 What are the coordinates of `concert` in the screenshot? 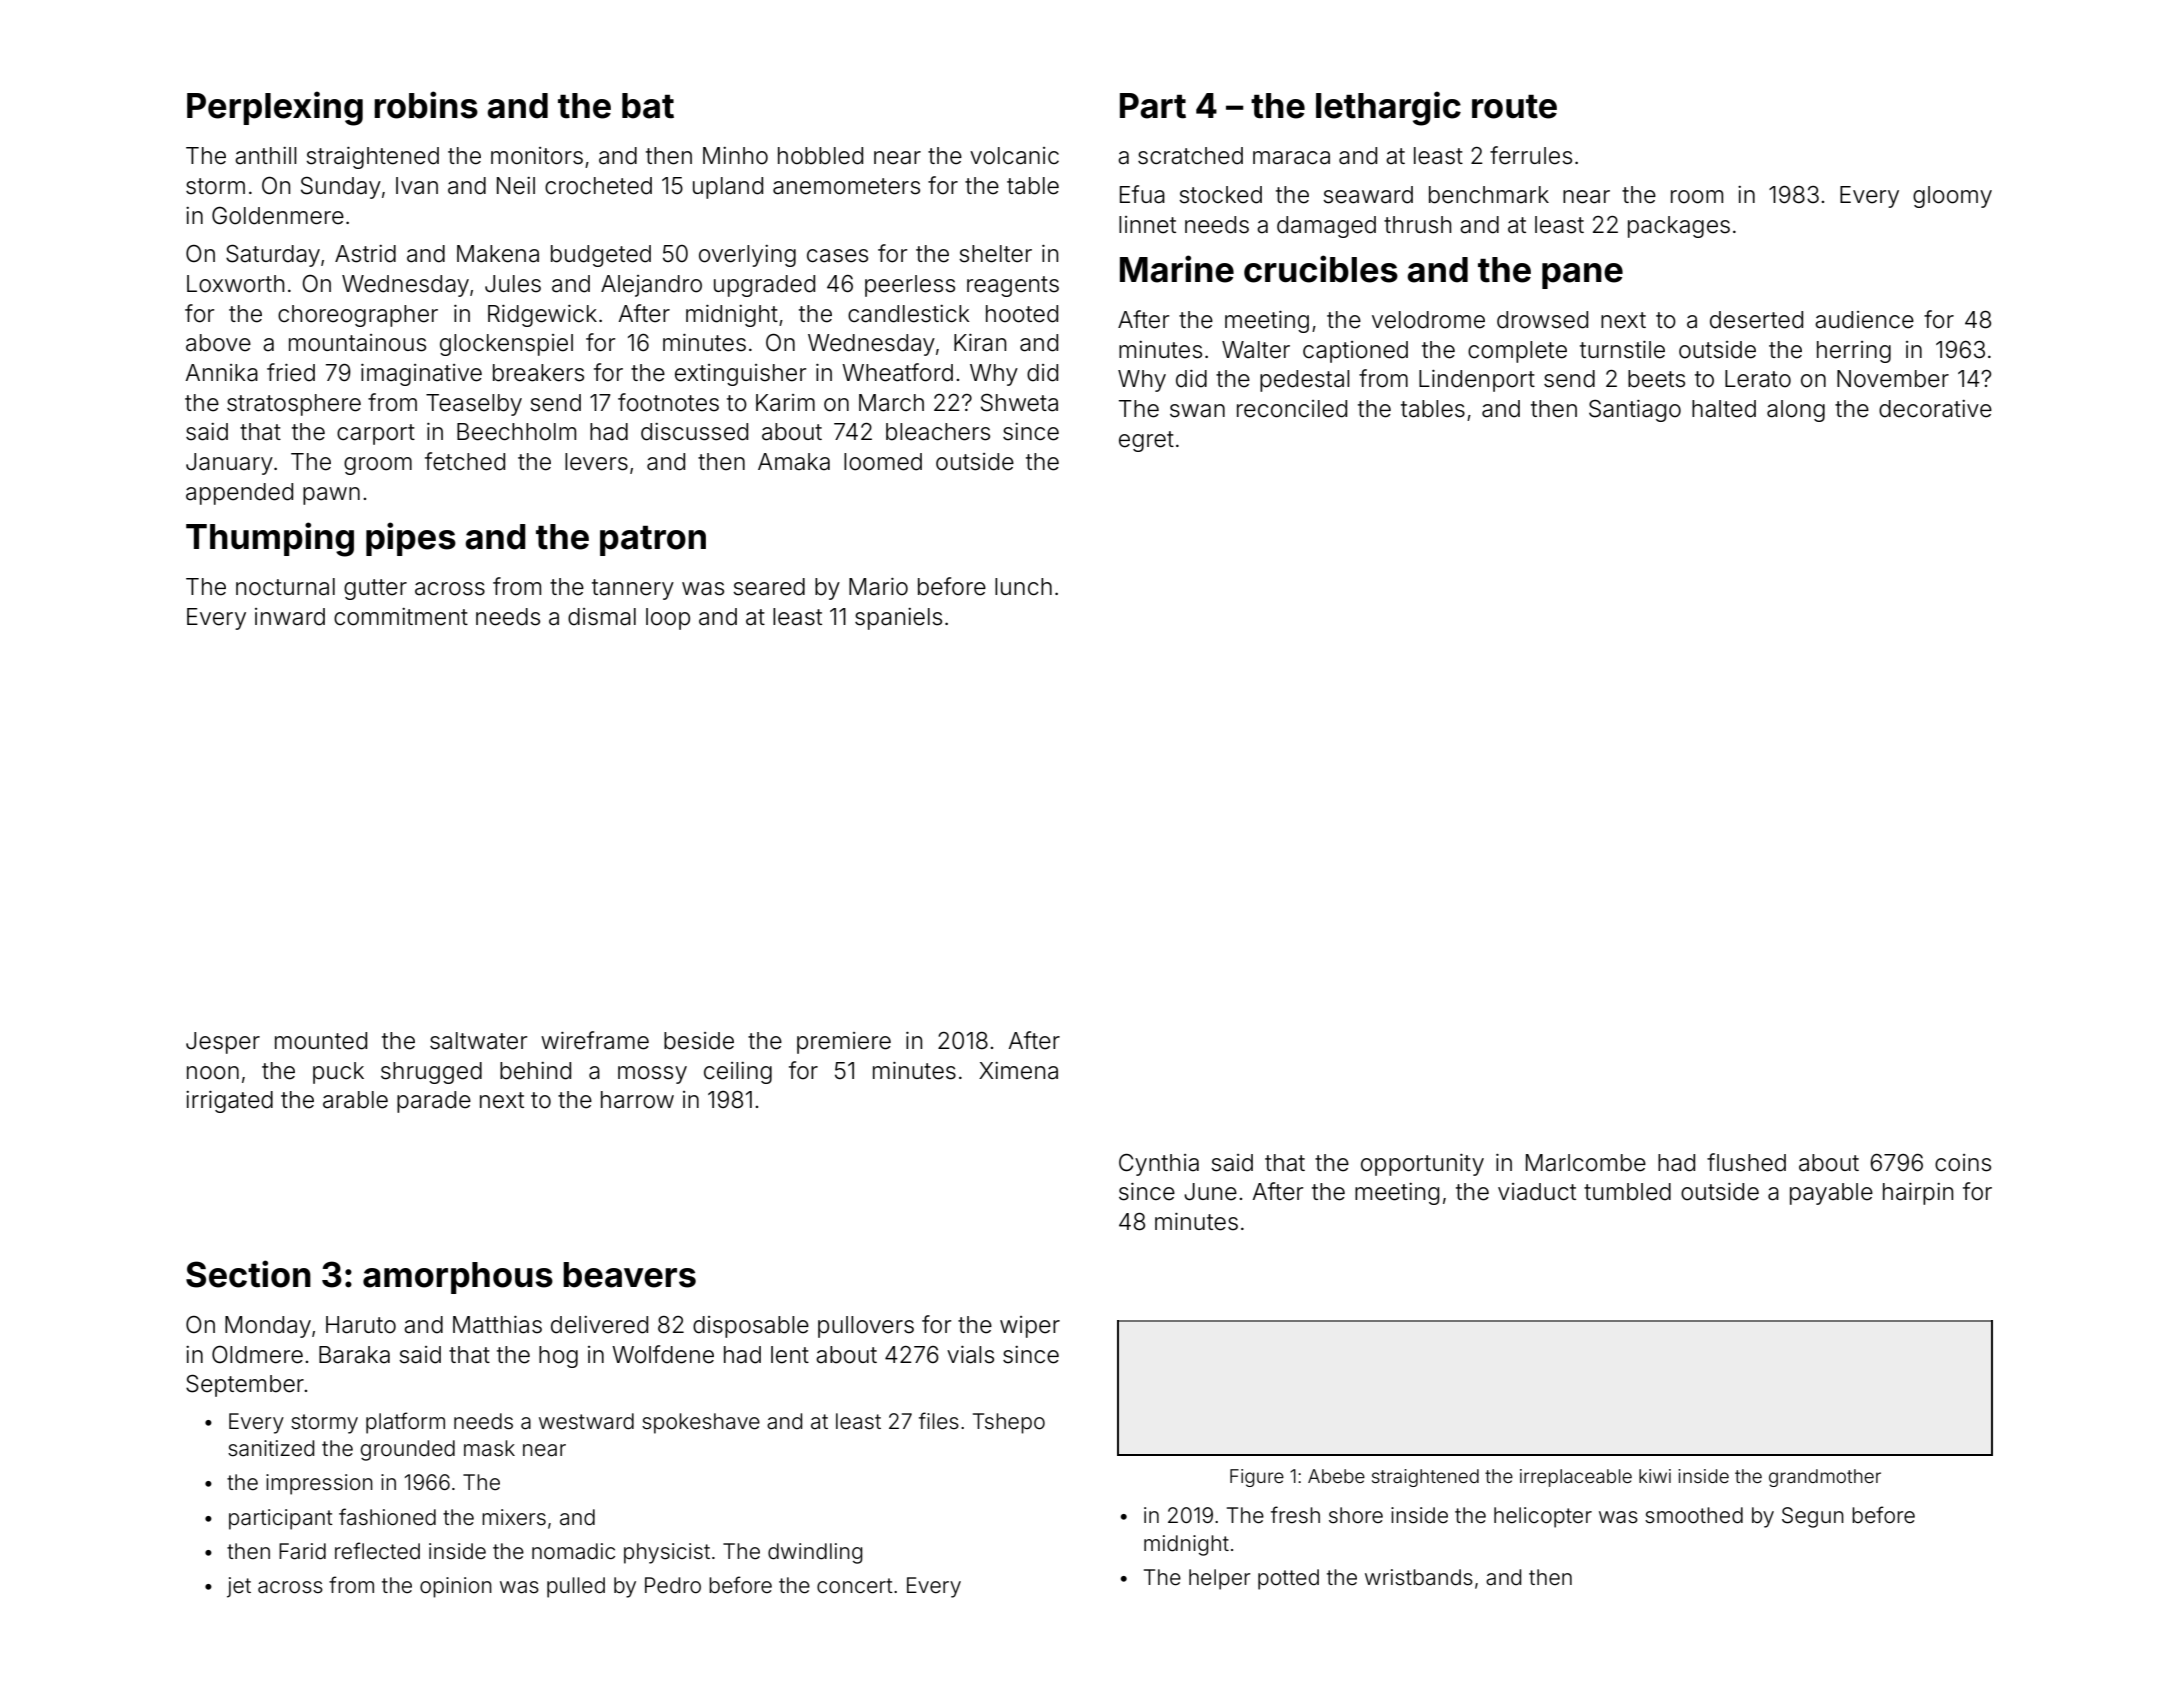 It's located at (855, 1586).
